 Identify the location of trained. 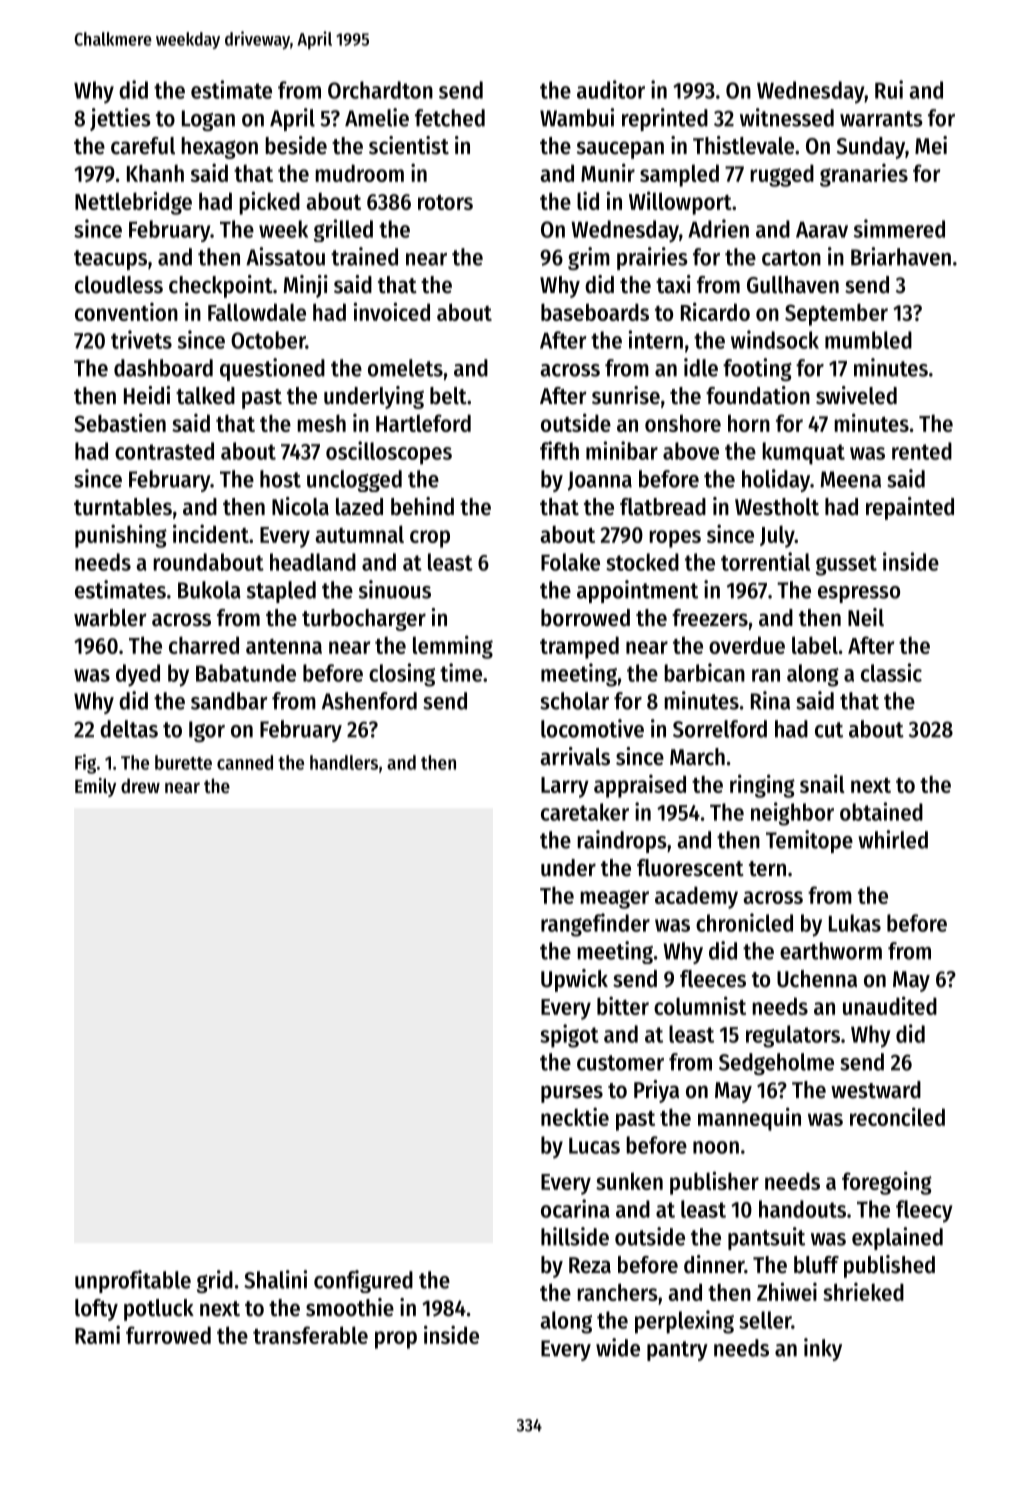
(364, 256).
